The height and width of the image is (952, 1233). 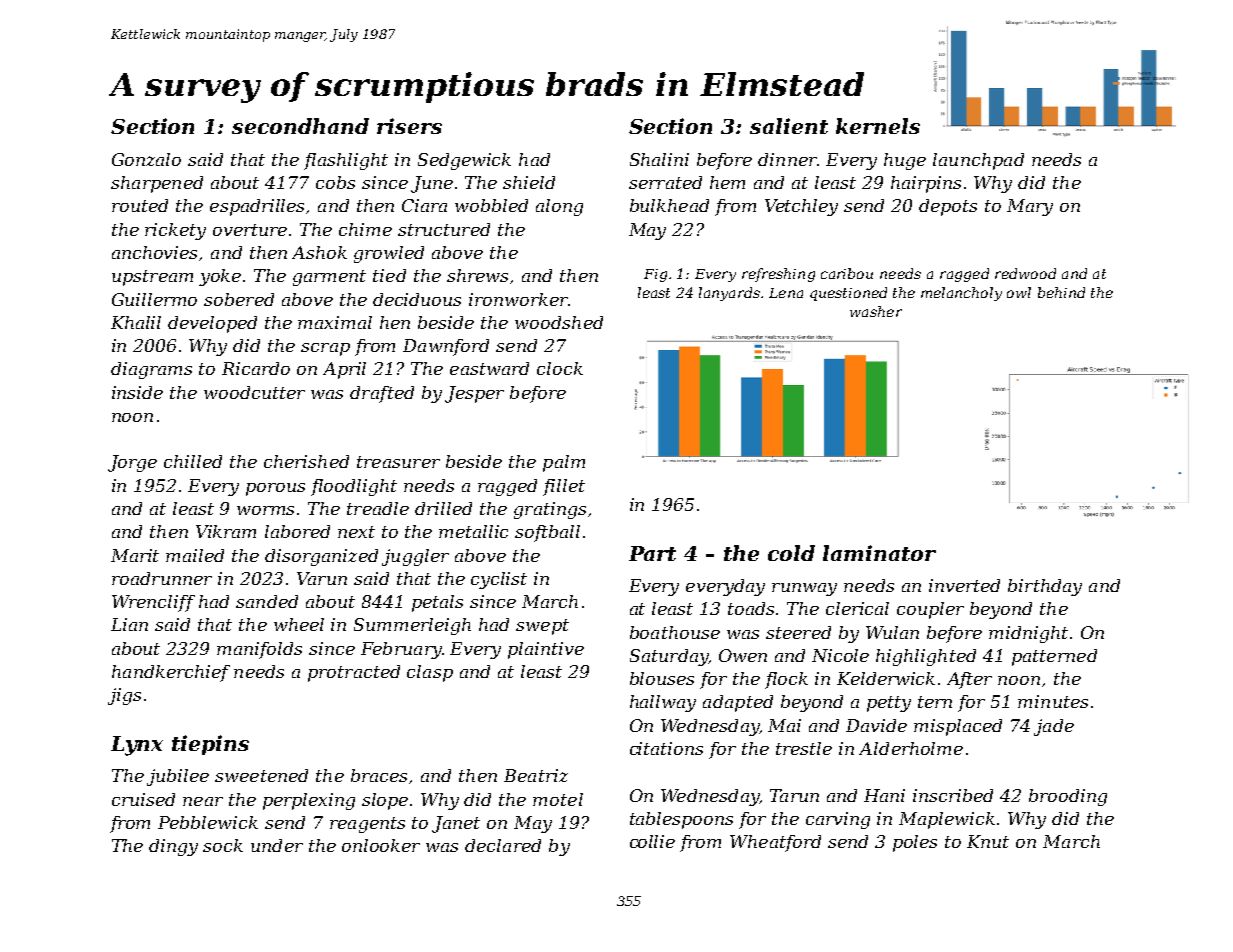 What do you see at coordinates (729, 294) in the image?
I see `lanyards` at bounding box center [729, 294].
